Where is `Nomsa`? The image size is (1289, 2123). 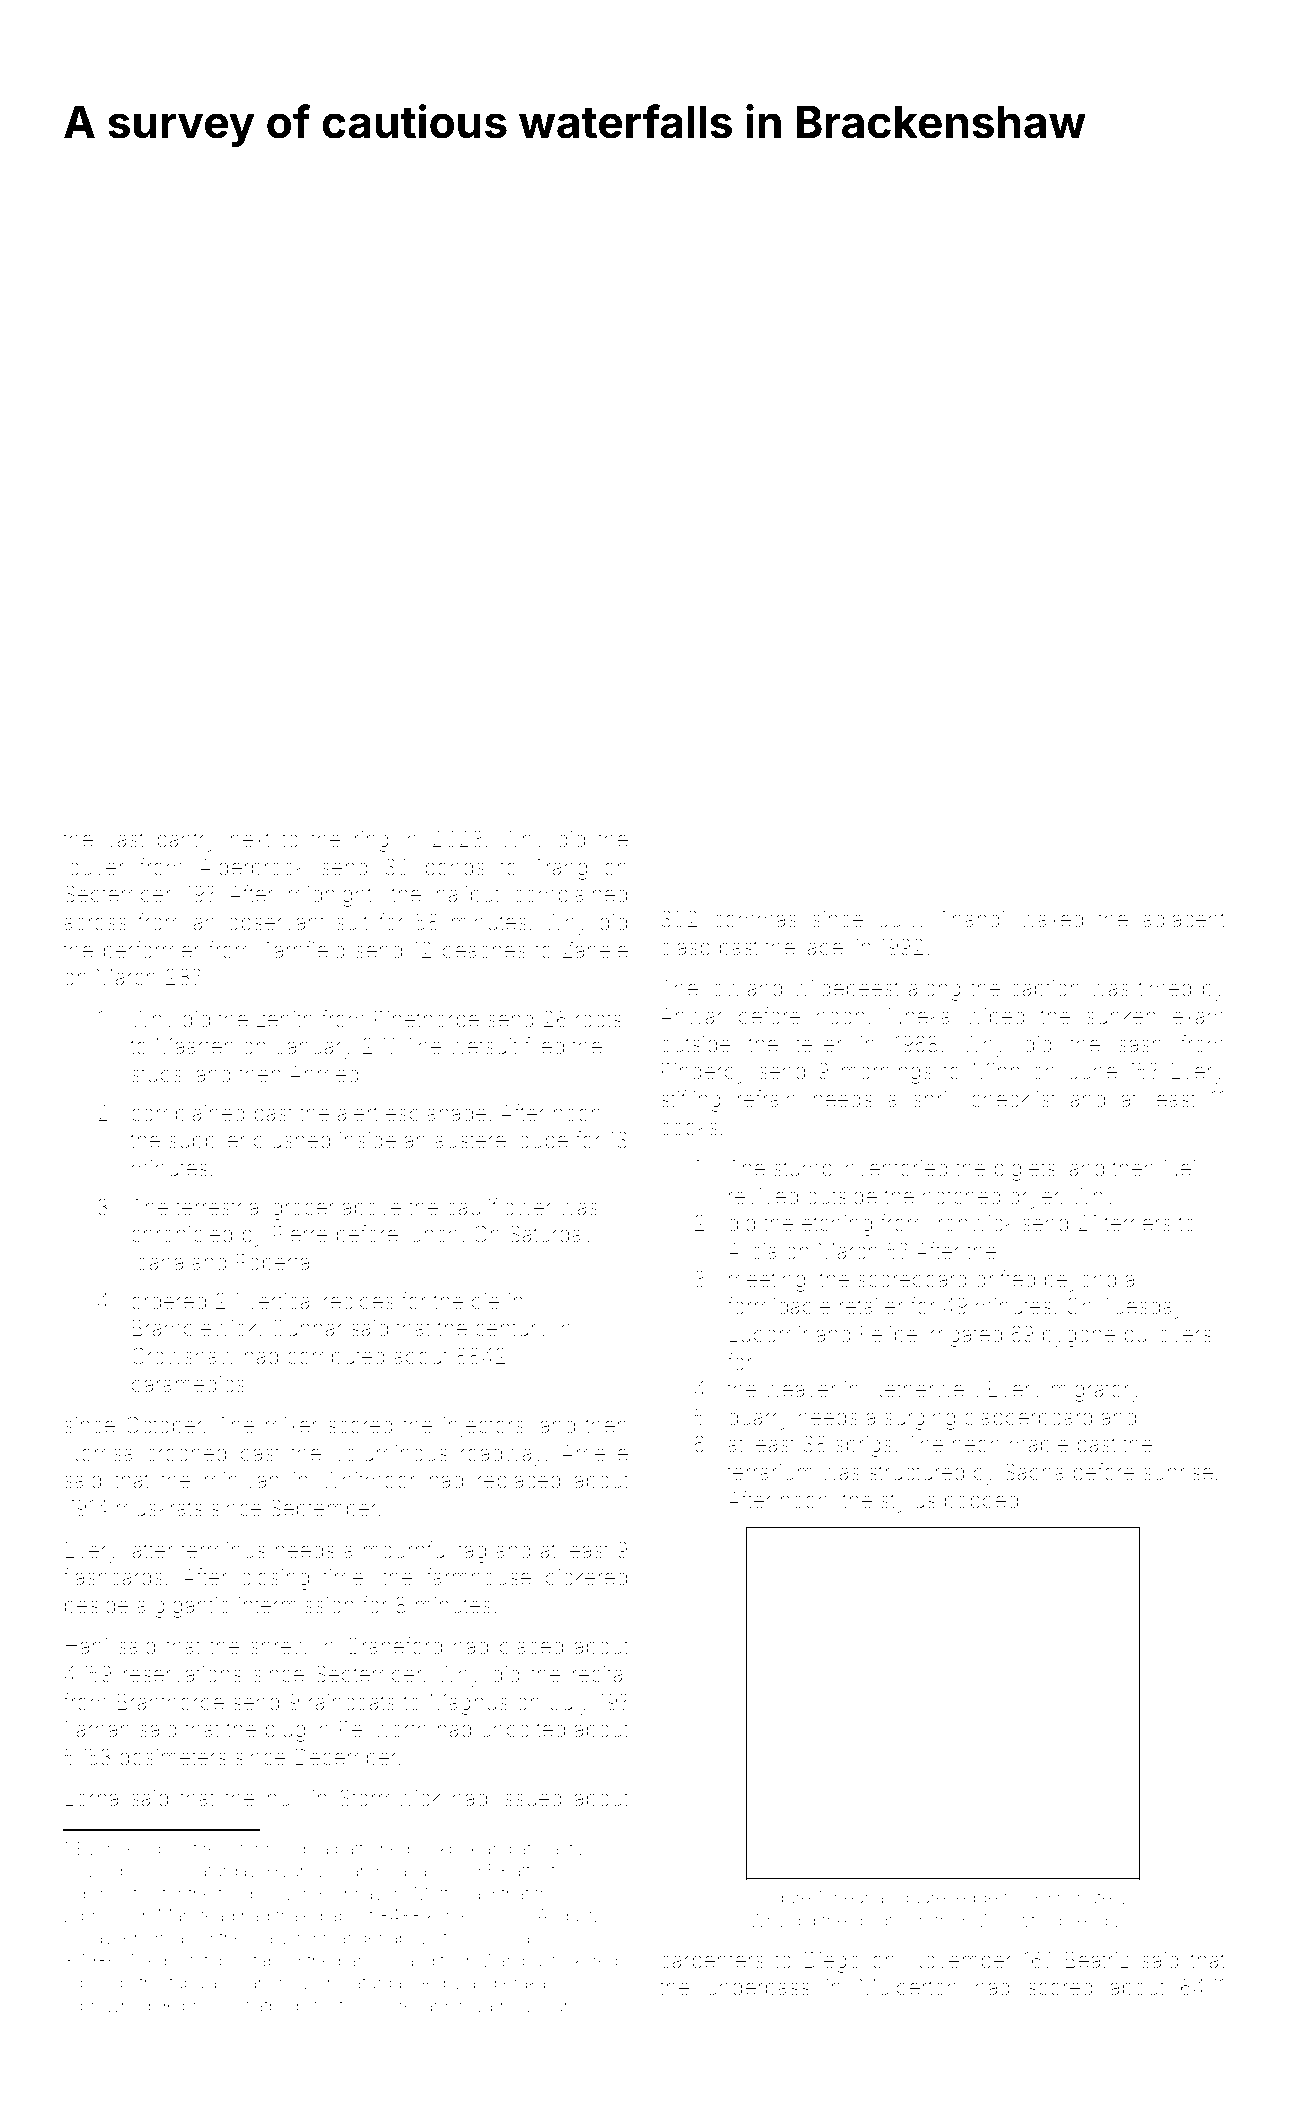
Nomsa is located at coordinates (99, 1453).
